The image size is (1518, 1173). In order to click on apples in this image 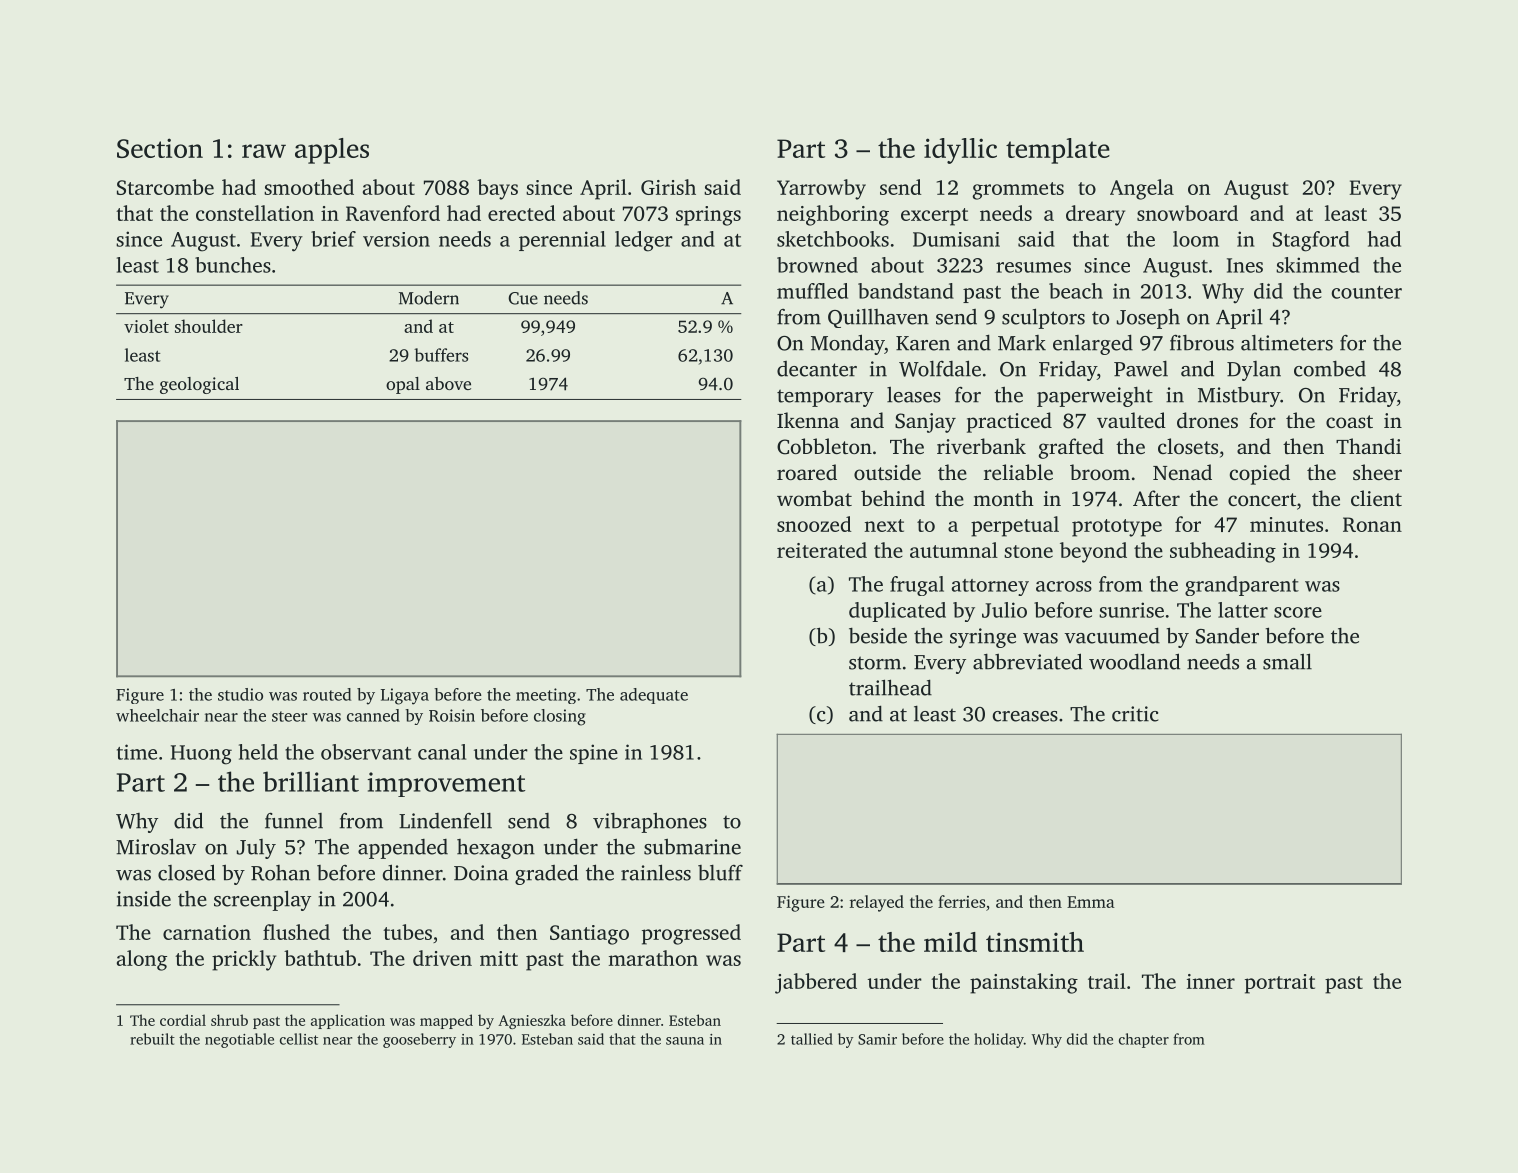, I will do `click(332, 151)`.
